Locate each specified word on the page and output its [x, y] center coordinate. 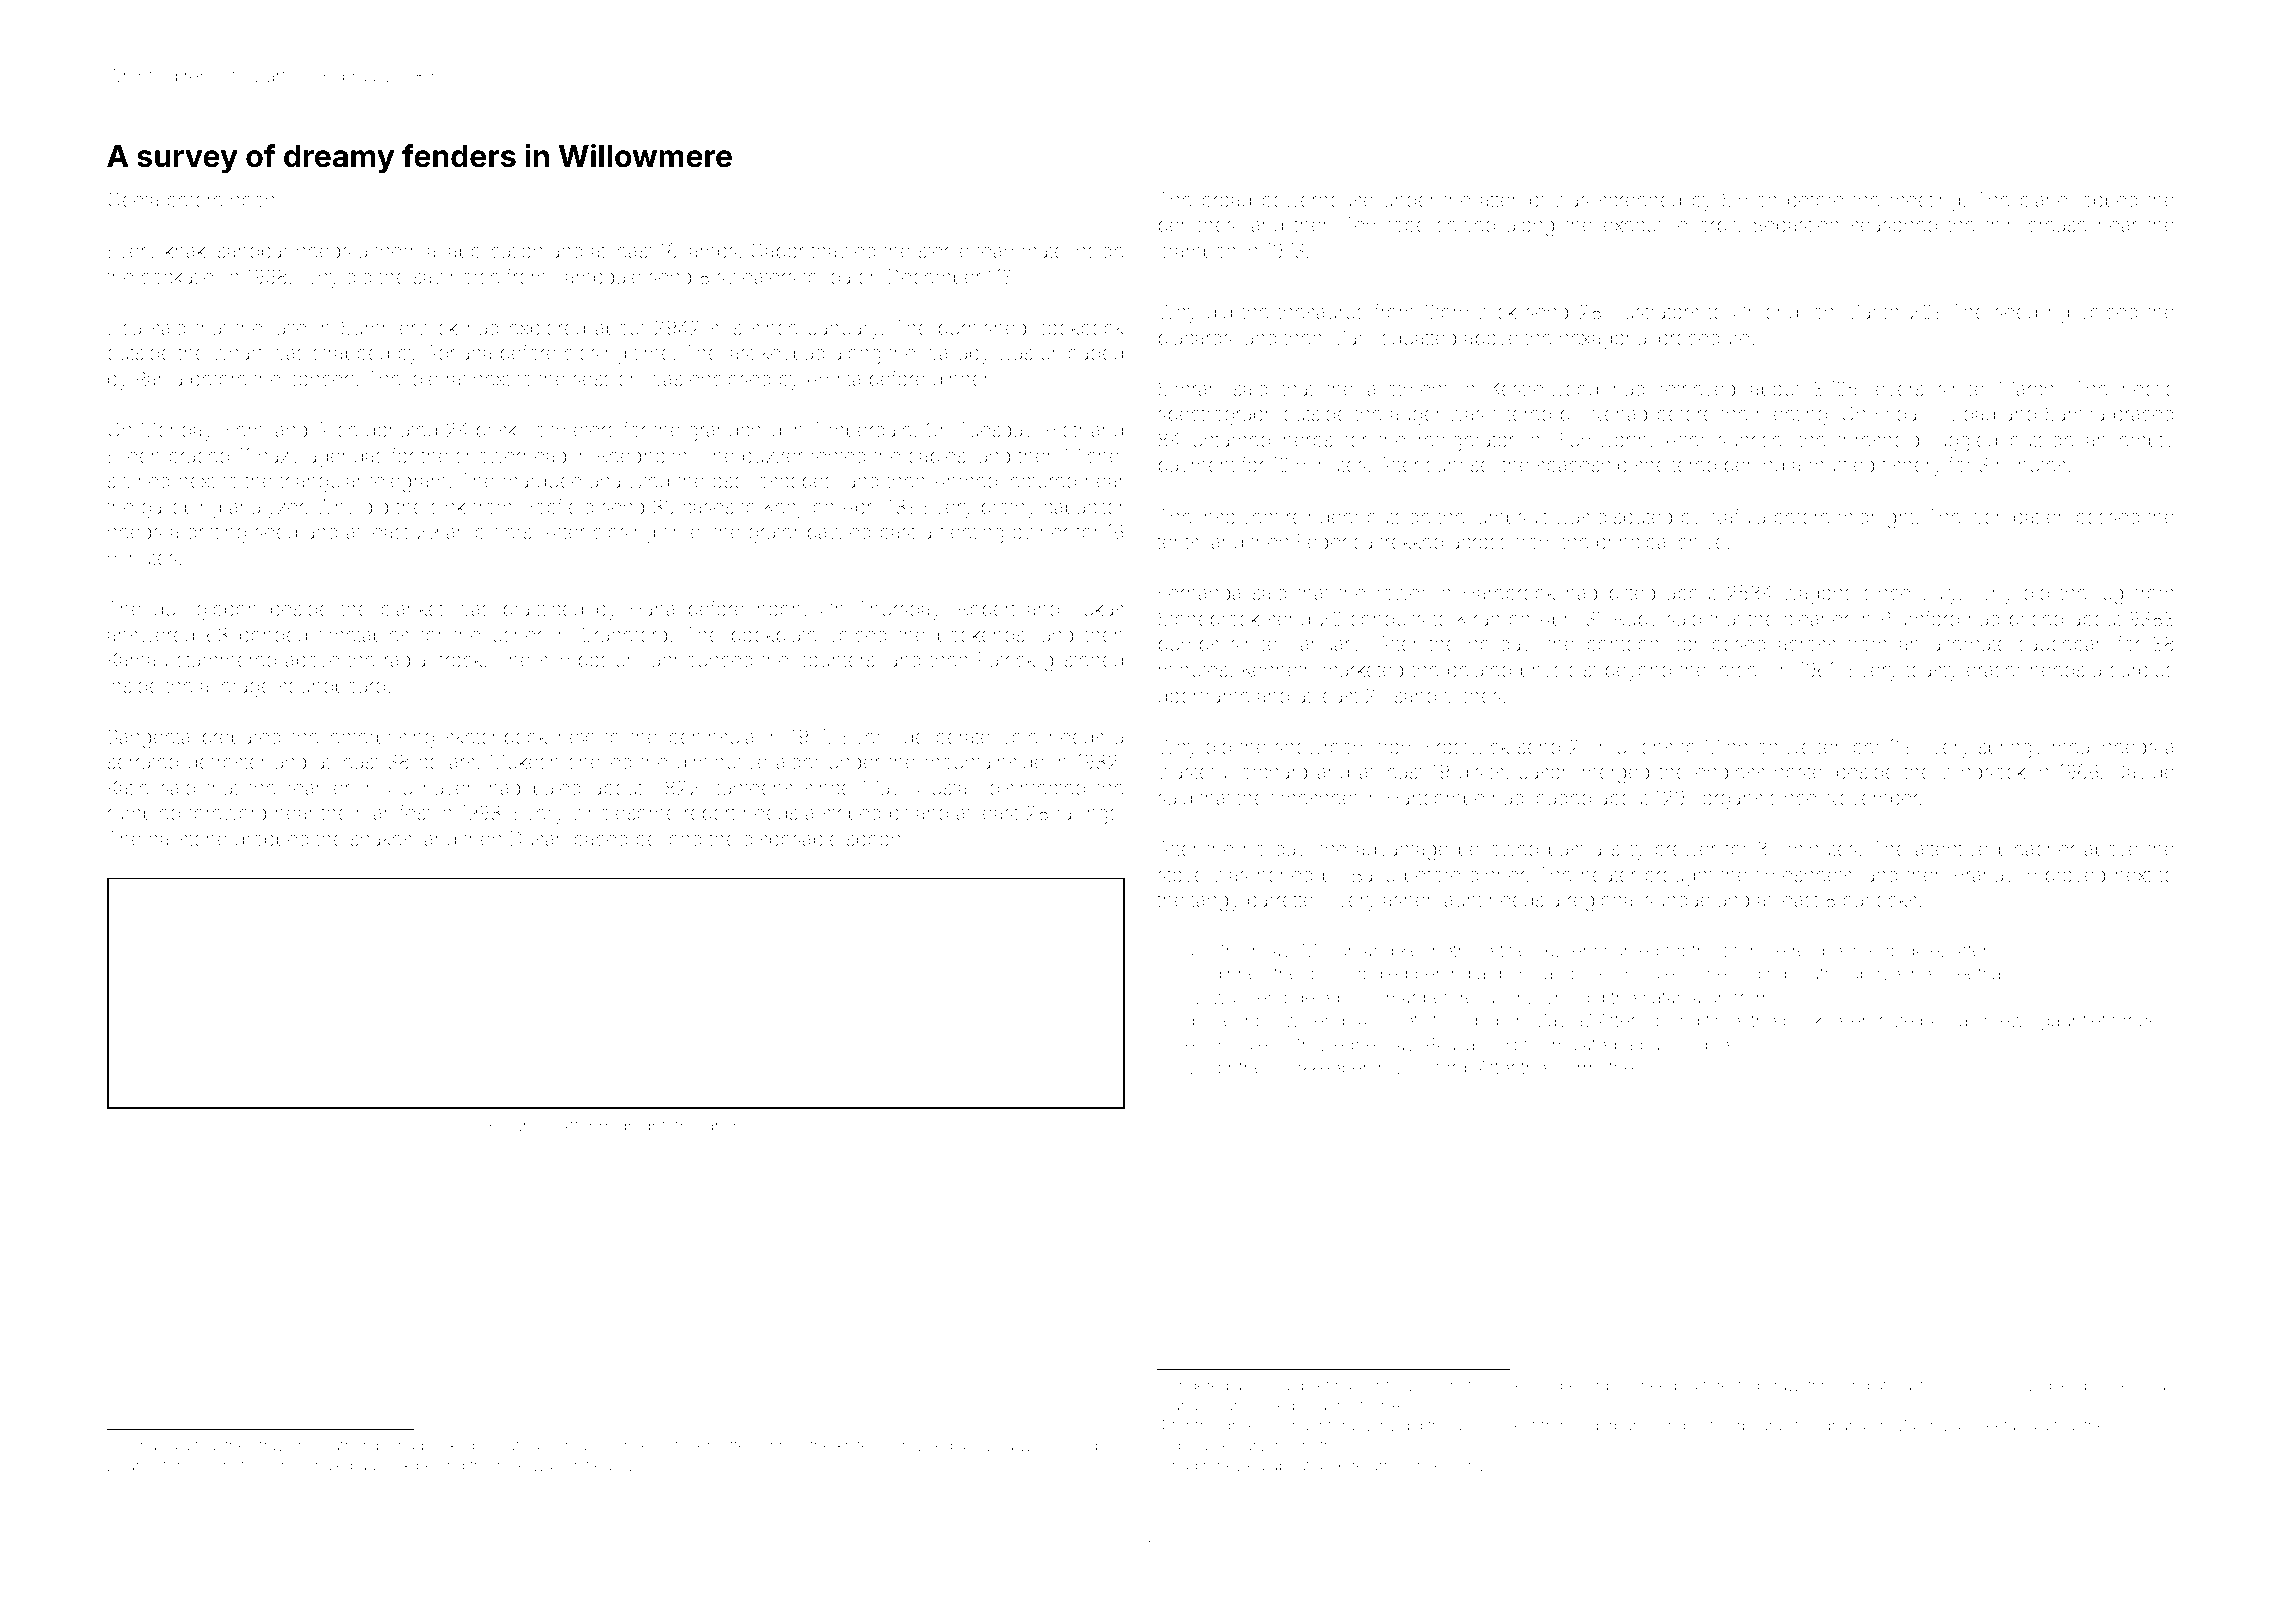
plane [2044, 201]
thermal [407, 250]
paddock [381, 1467]
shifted [588, 1465]
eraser [1994, 671]
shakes [381, 838]
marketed [1363, 669]
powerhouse [1317, 202]
